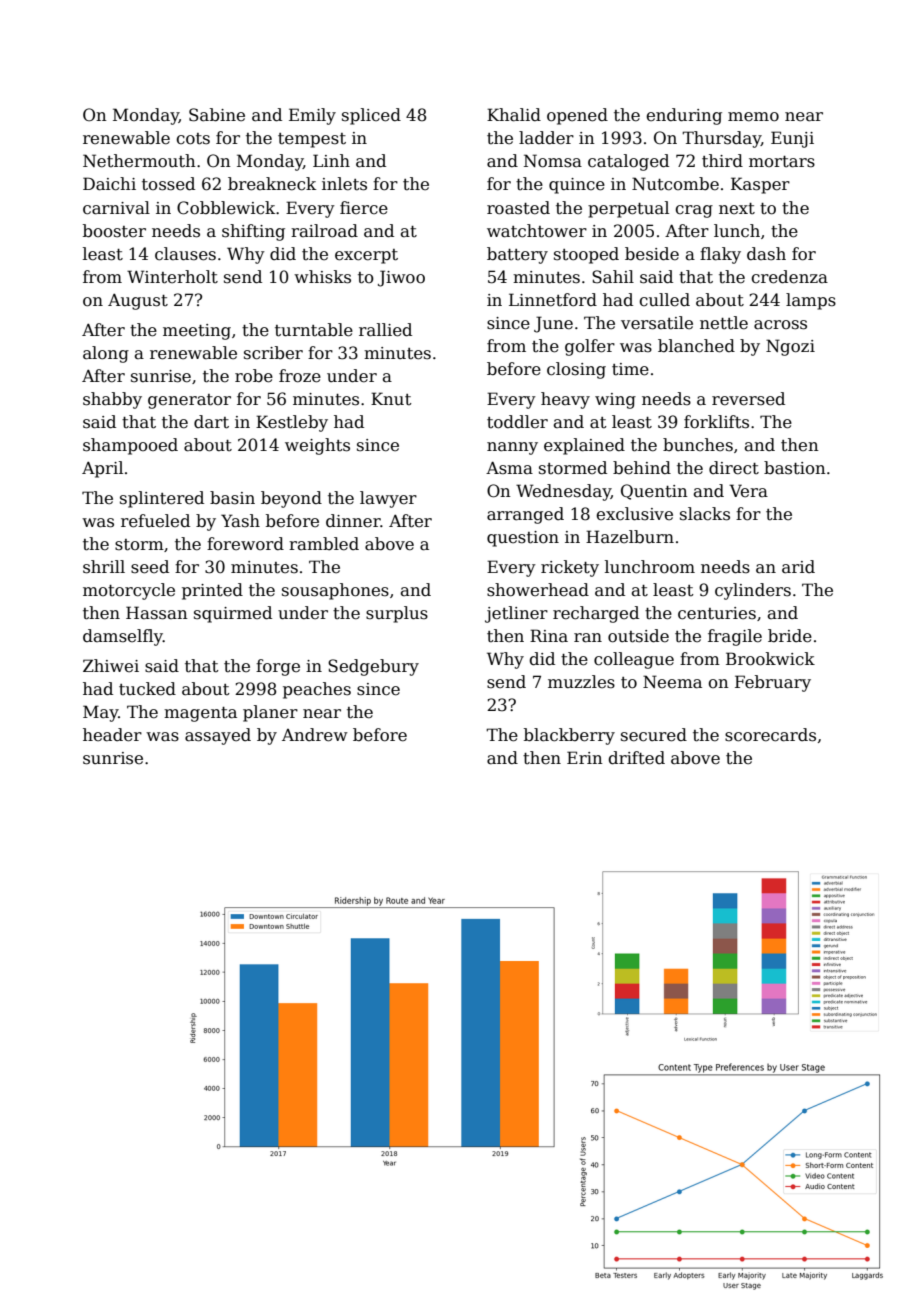 The image size is (924, 1314). I want to click on assayed, so click(218, 736).
